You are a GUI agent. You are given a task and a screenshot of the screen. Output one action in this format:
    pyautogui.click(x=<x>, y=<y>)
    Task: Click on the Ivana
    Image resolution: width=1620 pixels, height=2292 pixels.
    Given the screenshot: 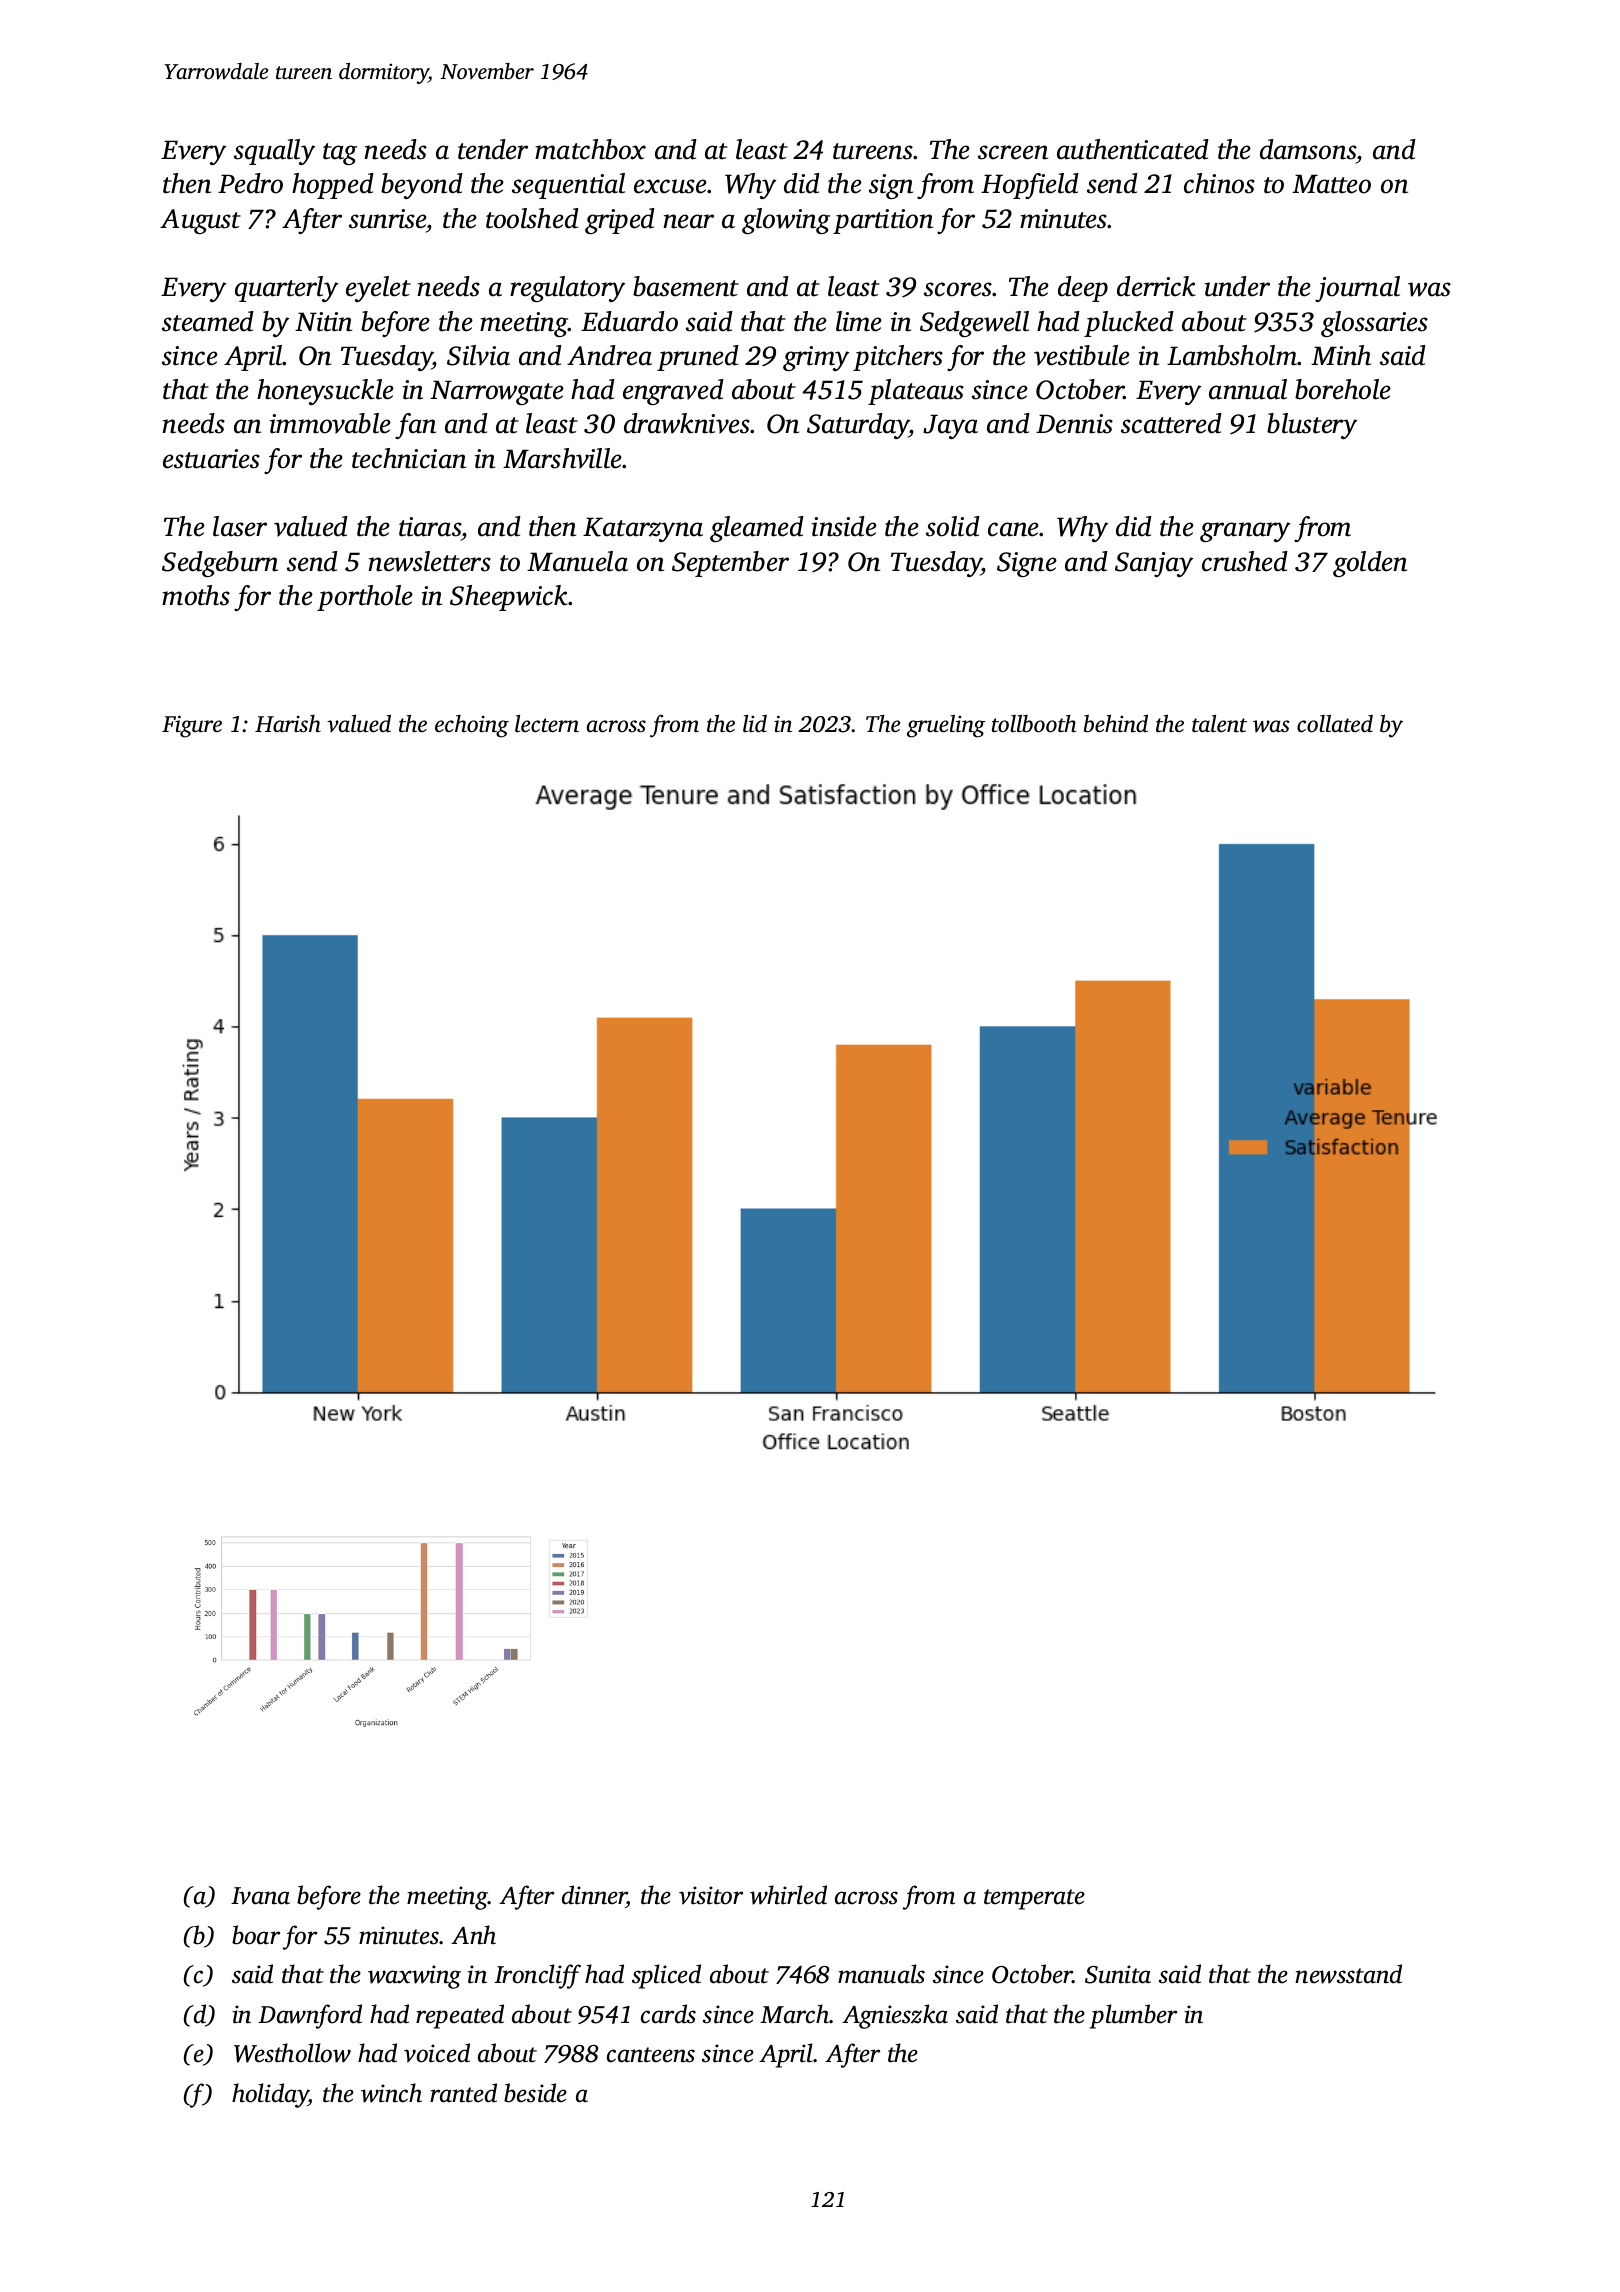 What is the action you would take?
    pyautogui.click(x=260, y=1896)
